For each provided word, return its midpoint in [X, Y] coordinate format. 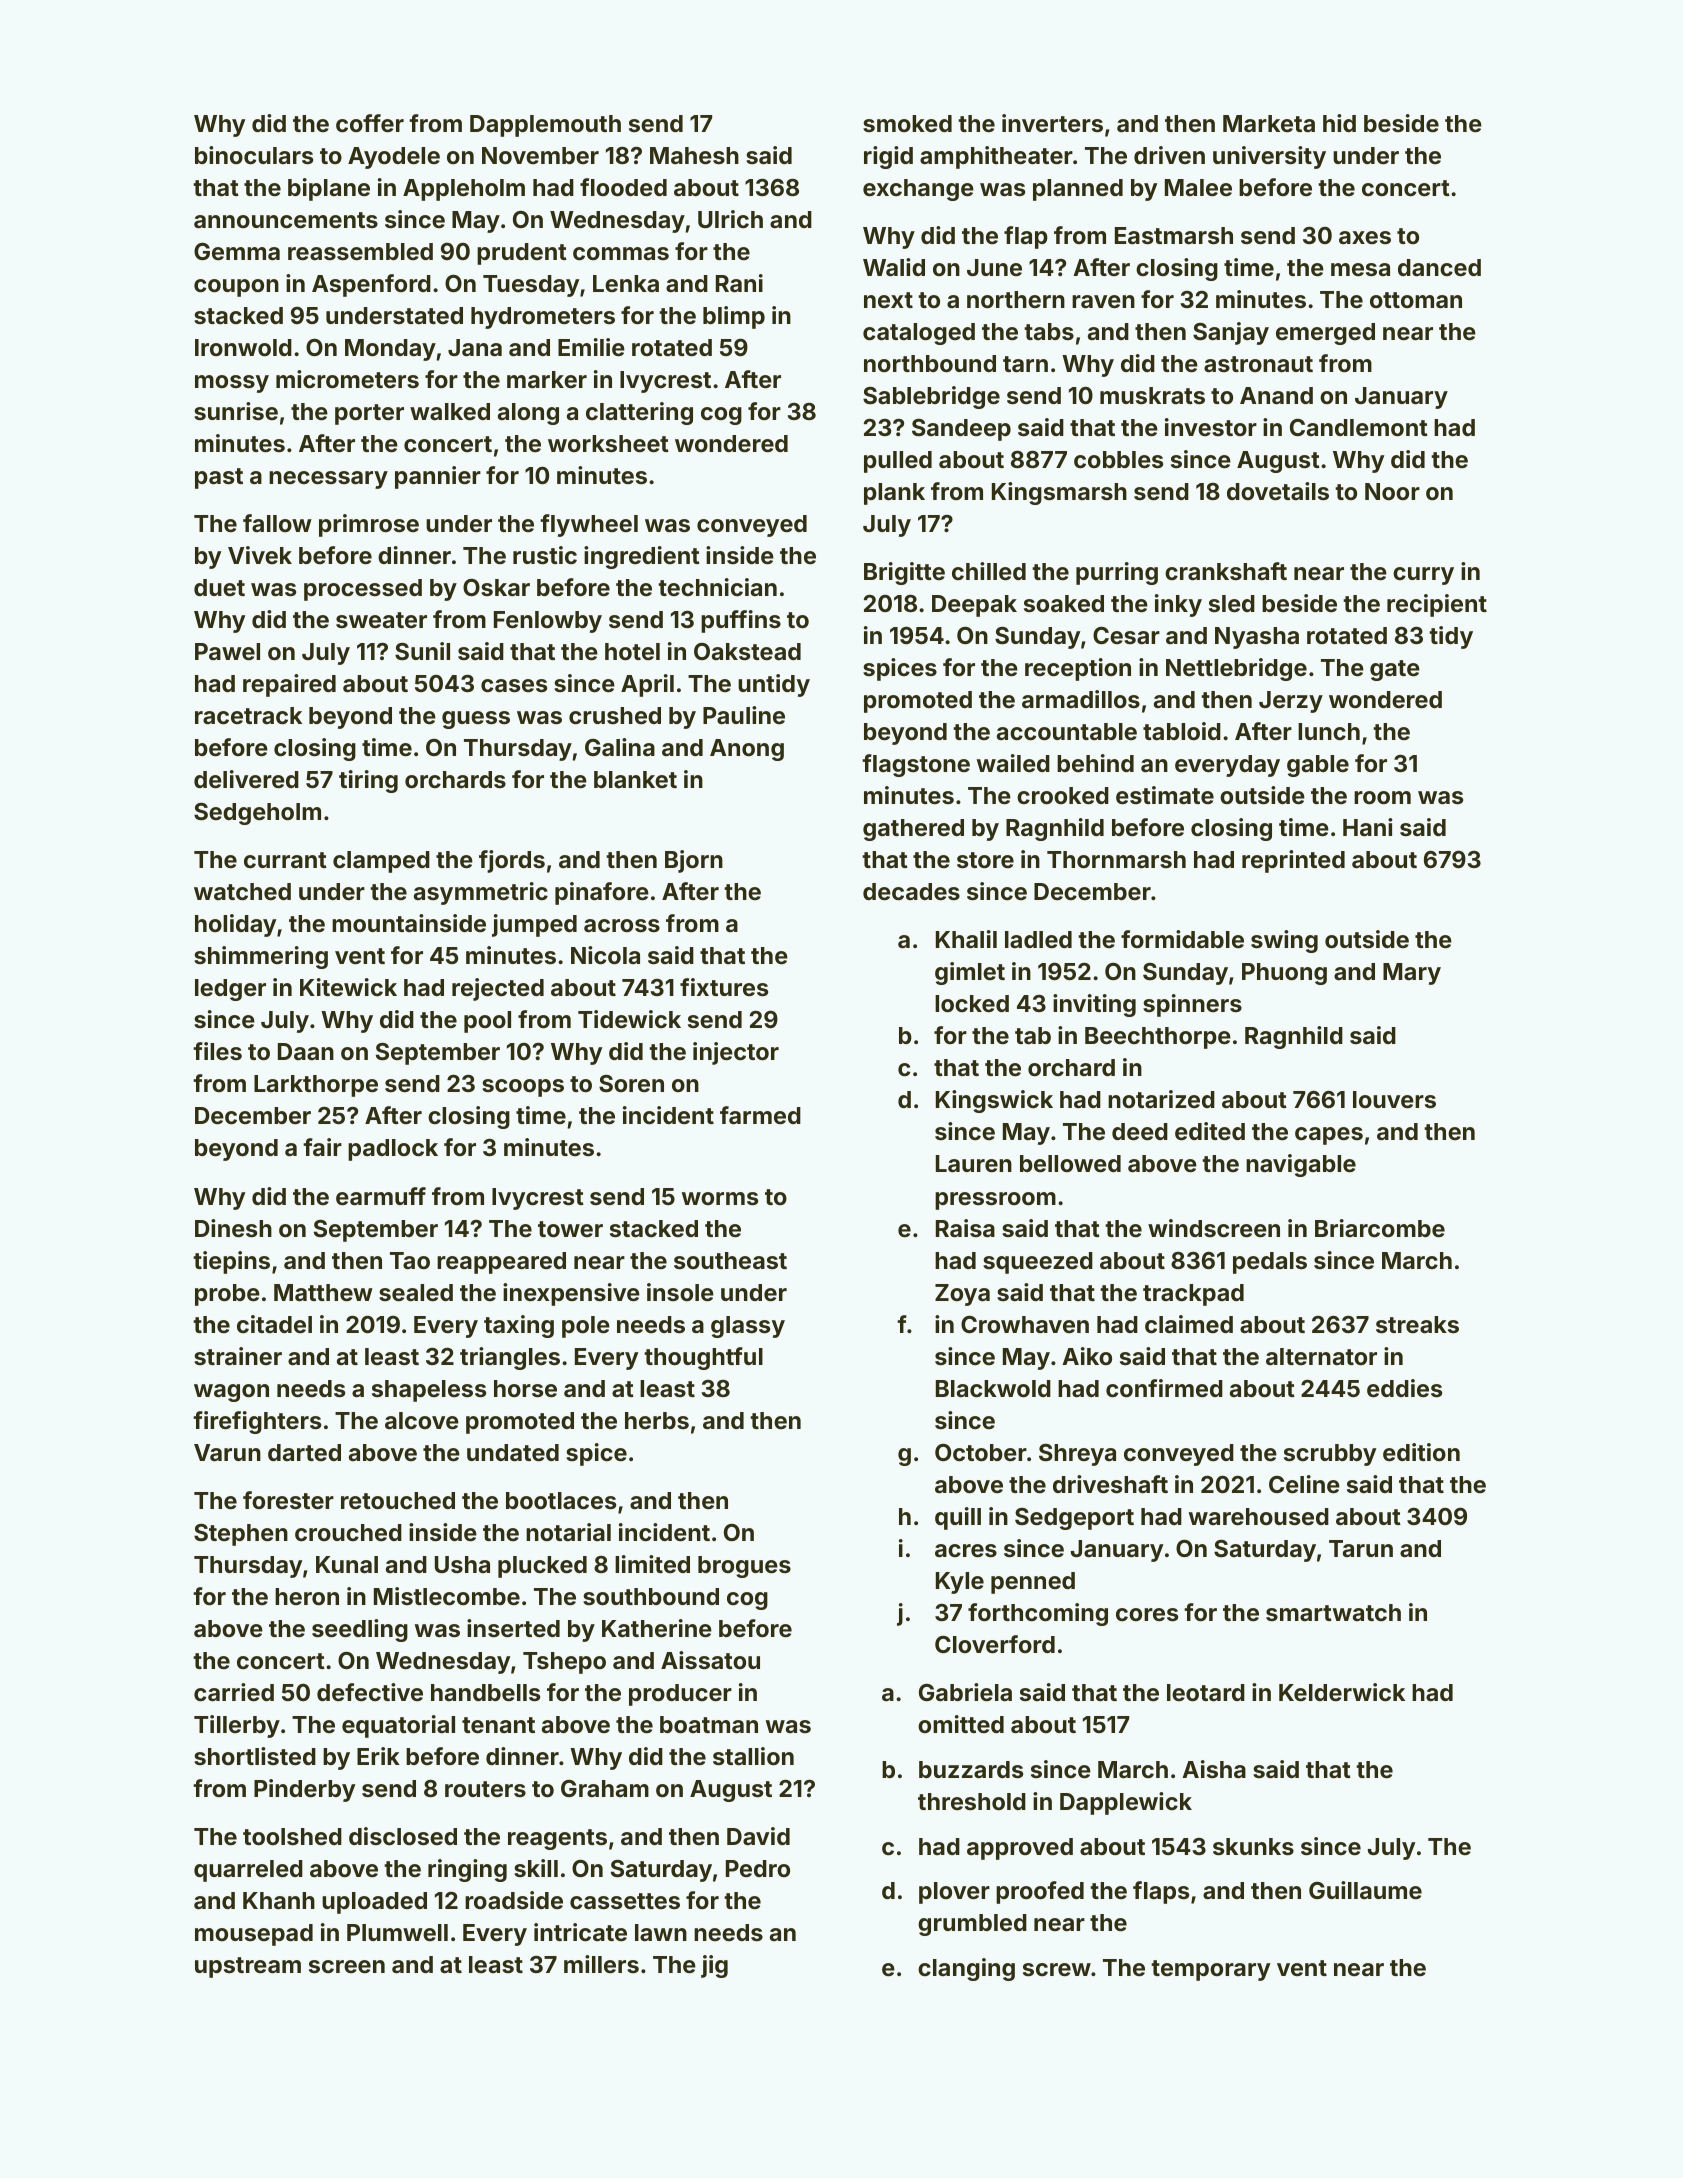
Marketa [1269, 123]
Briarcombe [1380, 1228]
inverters [1052, 123]
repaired [289, 685]
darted [304, 1452]
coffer [370, 123]
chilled [989, 571]
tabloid [1182, 731]
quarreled [248, 1871]
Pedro [758, 1868]
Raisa [965, 1228]
